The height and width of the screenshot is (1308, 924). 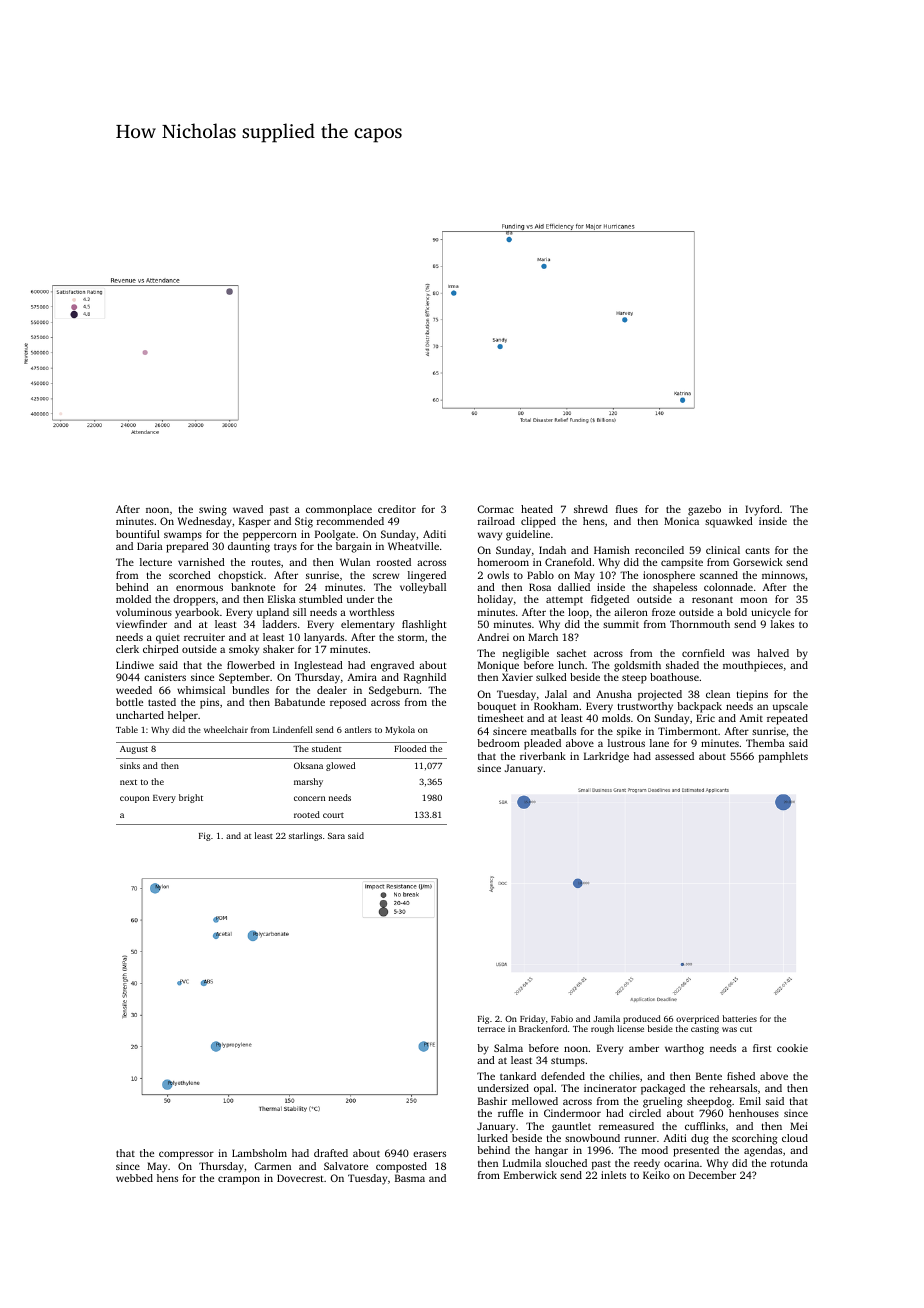 I want to click on Dovecrest, so click(x=300, y=1178).
